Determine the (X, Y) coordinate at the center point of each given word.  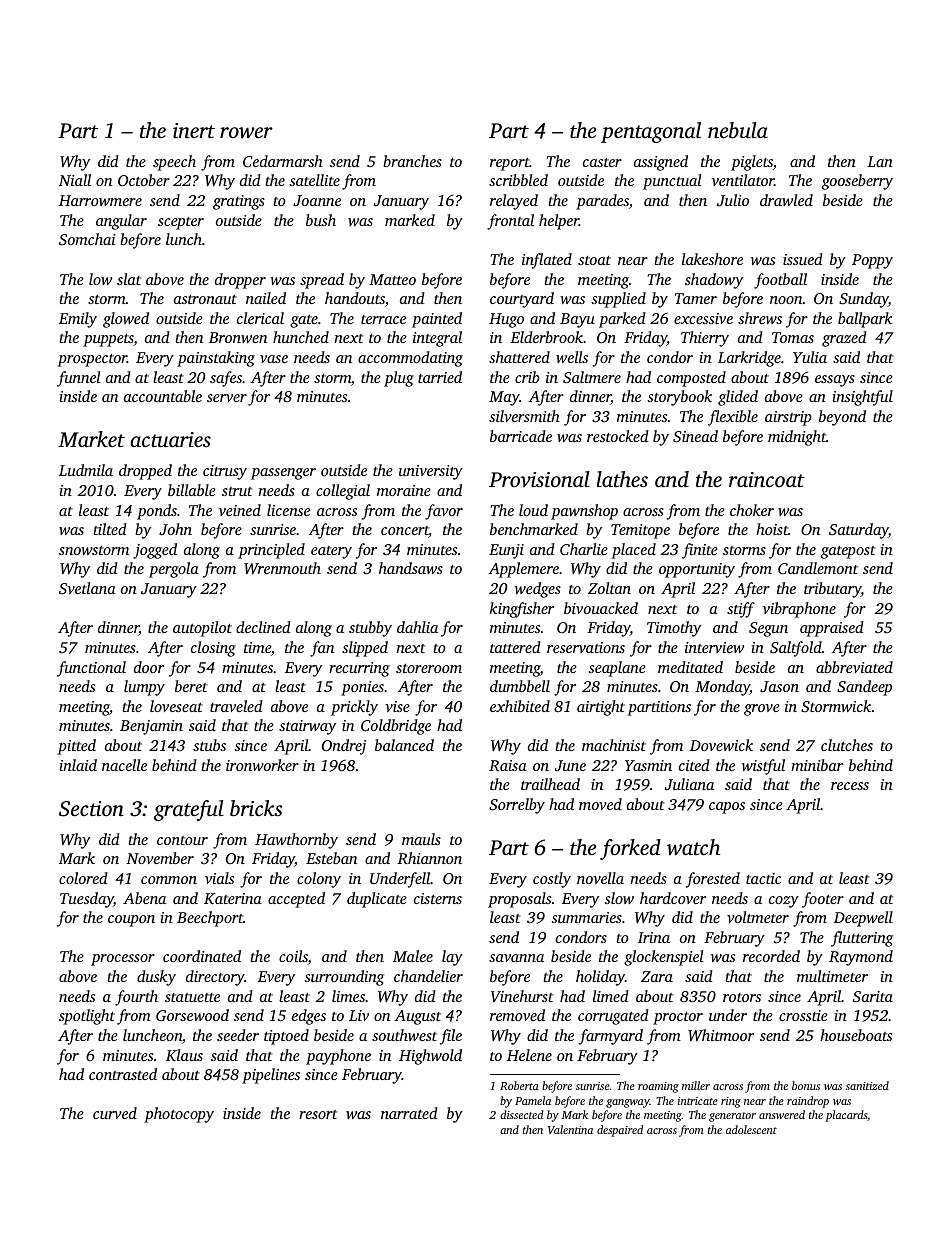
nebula (738, 130)
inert (194, 130)
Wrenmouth (282, 568)
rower (246, 132)
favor (444, 512)
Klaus (184, 1055)
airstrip (788, 418)
